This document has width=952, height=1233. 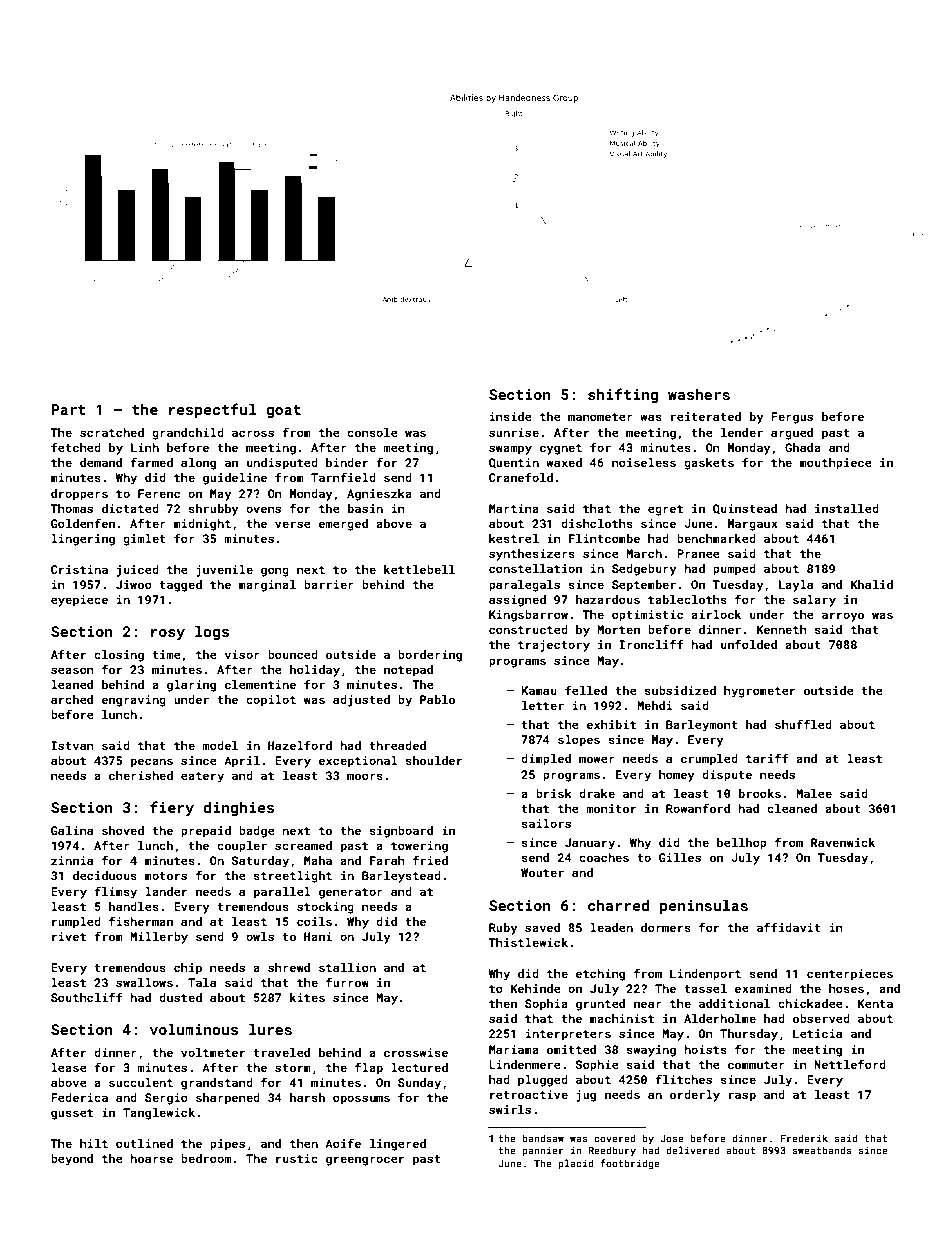 I want to click on shoulder, so click(x=433, y=760).
